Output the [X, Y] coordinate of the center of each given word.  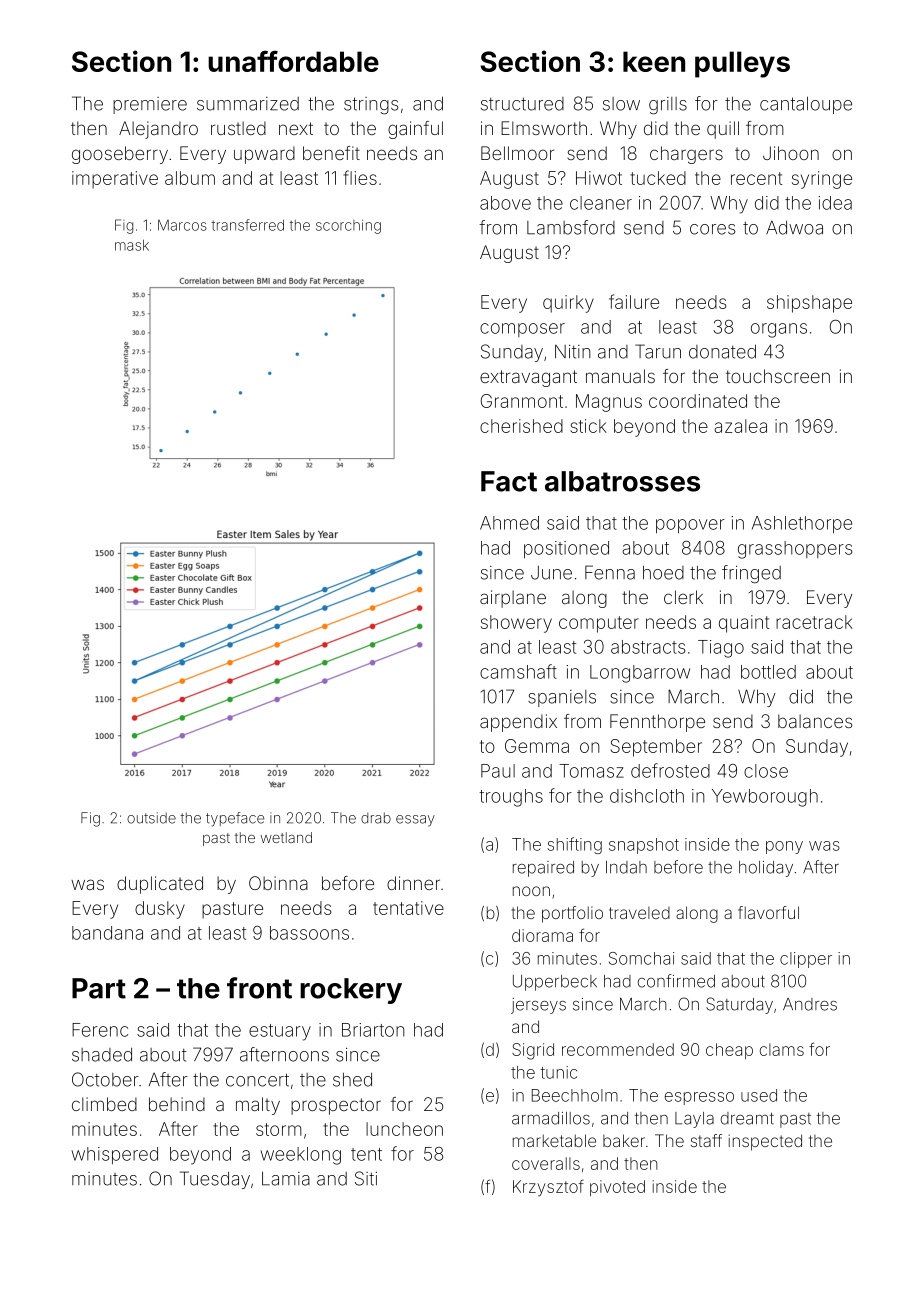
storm [279, 1129]
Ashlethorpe [802, 524]
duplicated [160, 885]
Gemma [537, 746]
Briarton [373, 1030]
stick [588, 426]
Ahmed [509, 523]
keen [654, 61]
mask [132, 245]
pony [784, 847]
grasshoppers [795, 550]
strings [371, 106]
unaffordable [293, 61]
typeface [235, 819]
